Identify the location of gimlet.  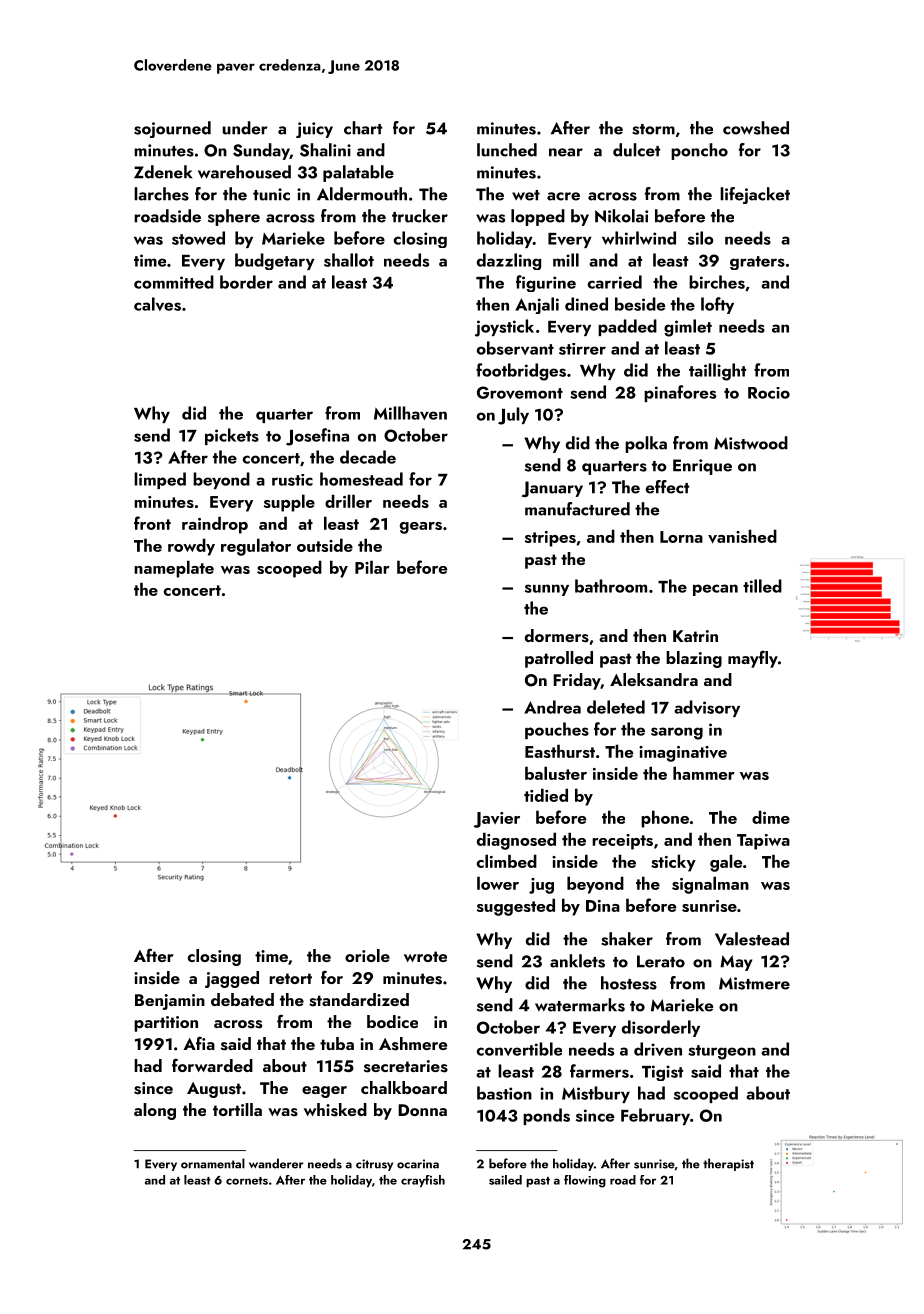
(688, 328).
